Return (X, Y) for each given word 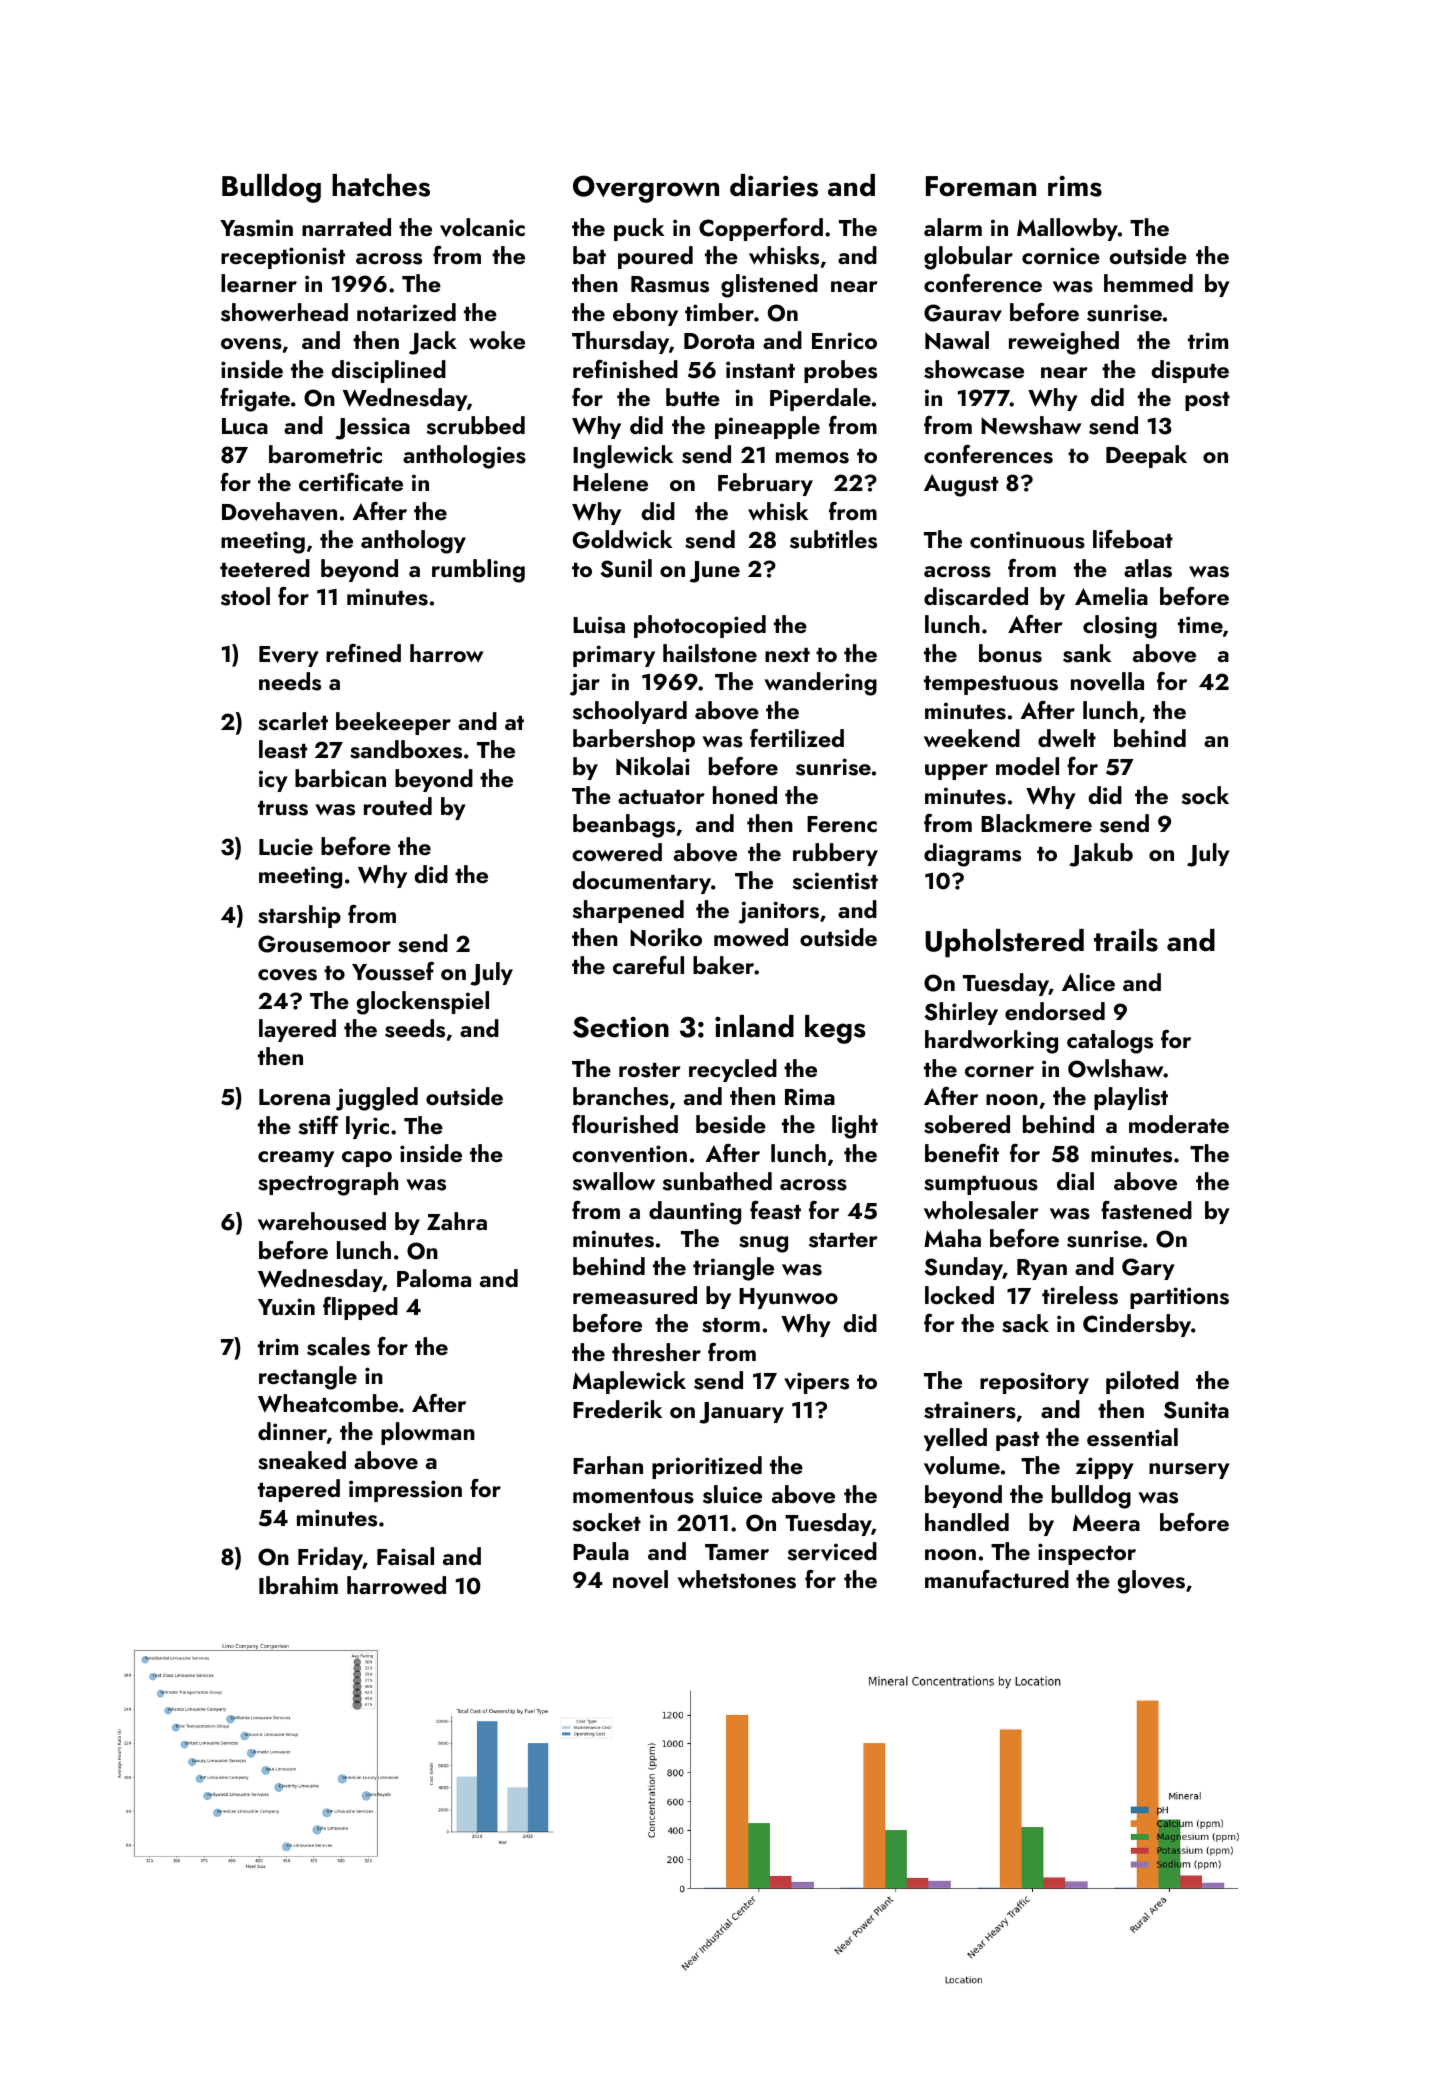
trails (1126, 940)
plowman (428, 1433)
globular (968, 258)
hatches (381, 185)
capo (367, 1159)
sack (1025, 1323)
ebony (645, 314)
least (283, 749)
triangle (733, 1269)
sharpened (628, 911)
